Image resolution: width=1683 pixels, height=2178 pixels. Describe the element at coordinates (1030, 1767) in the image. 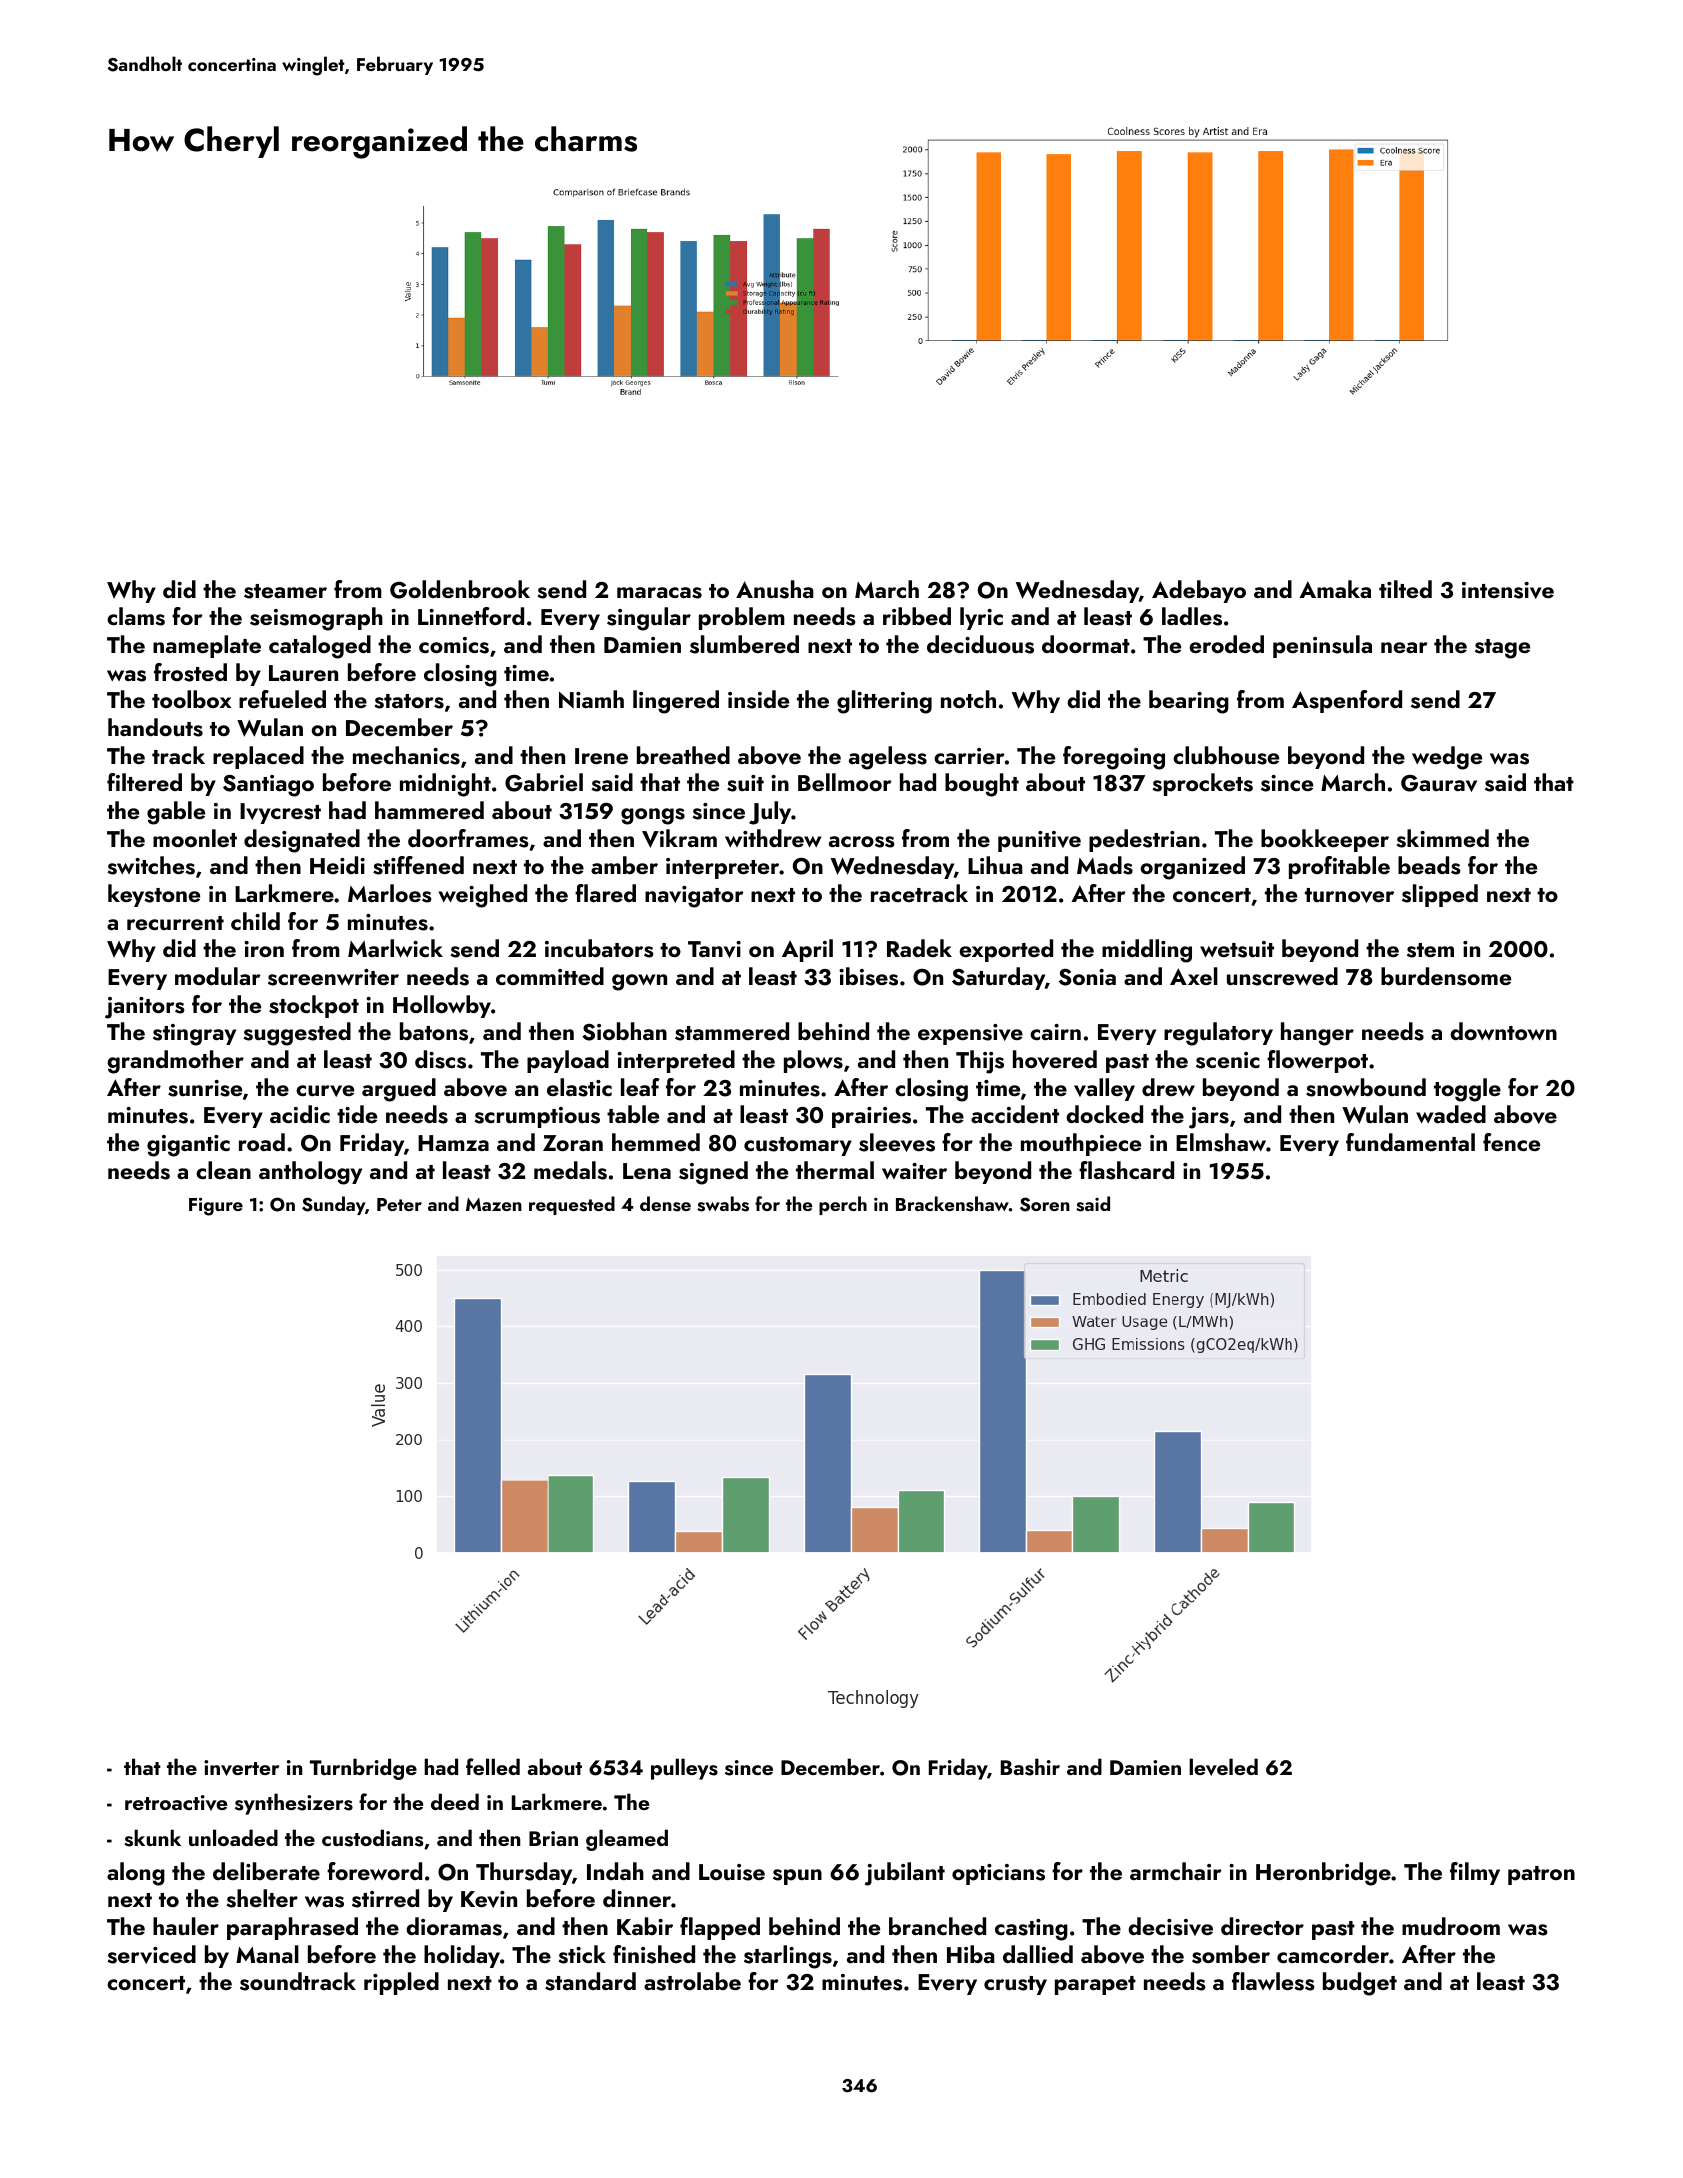

I see `Bashir` at that location.
